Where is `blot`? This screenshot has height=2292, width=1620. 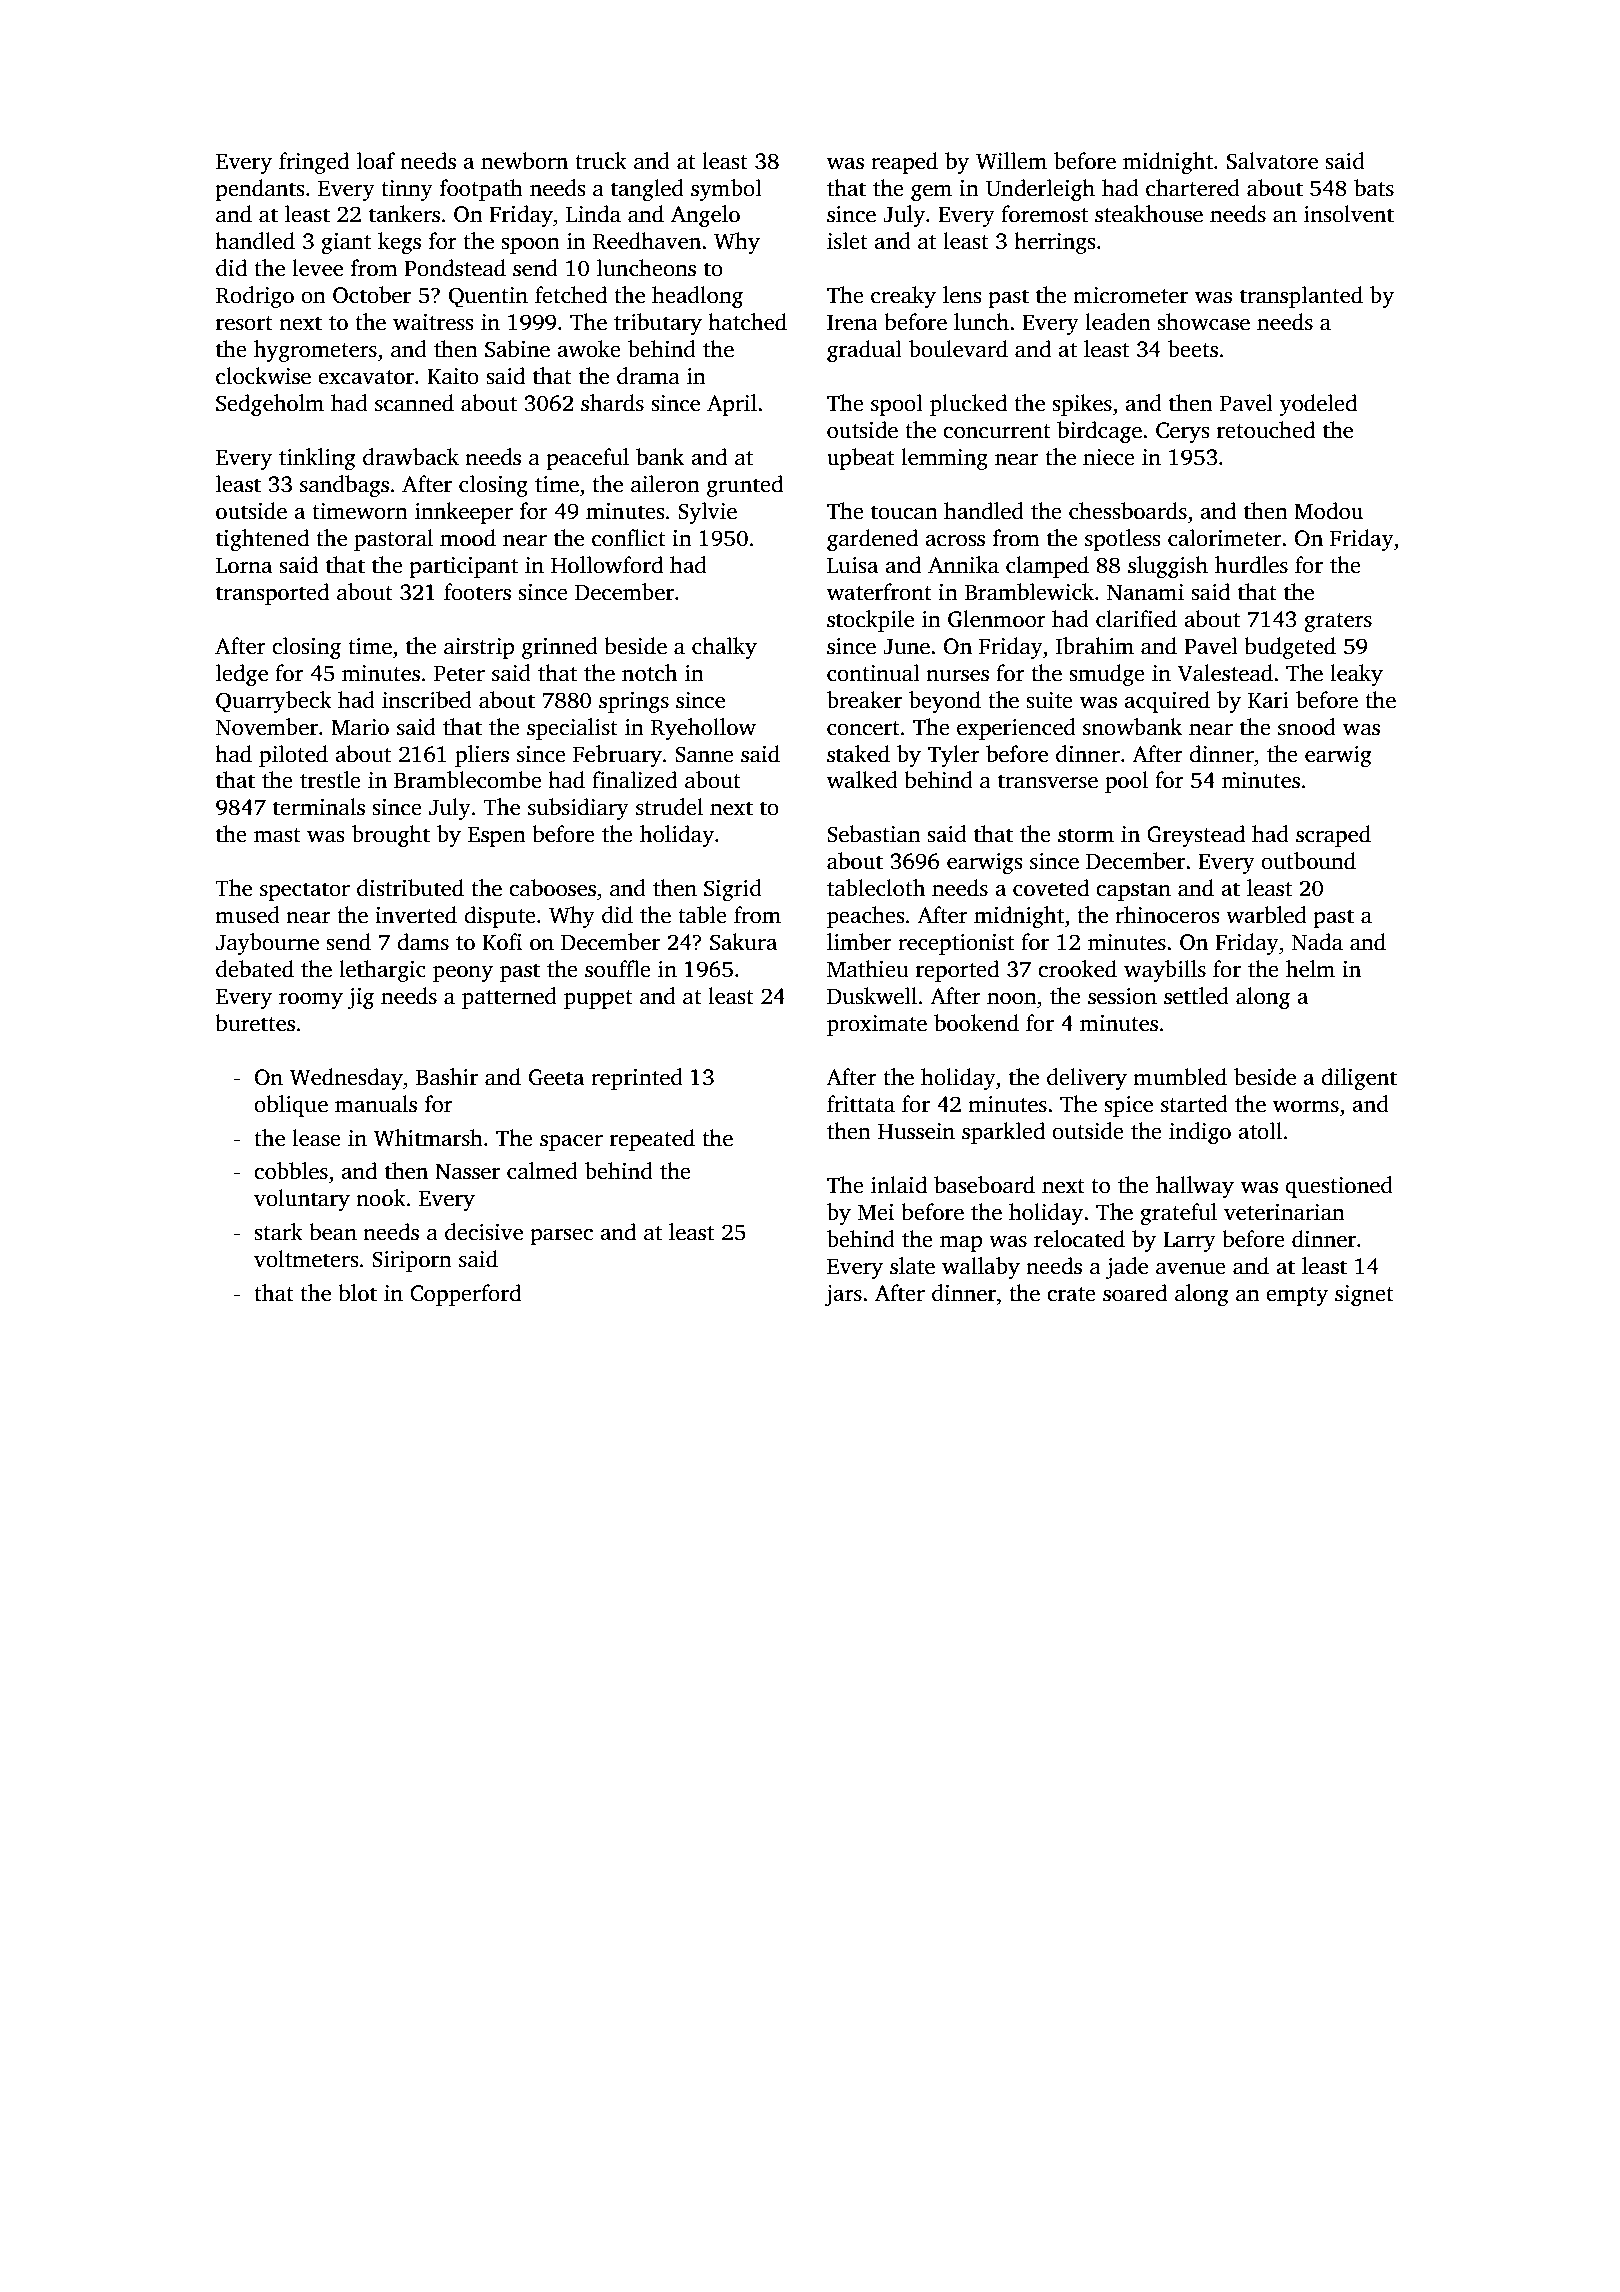
blot is located at coordinates (357, 1293).
